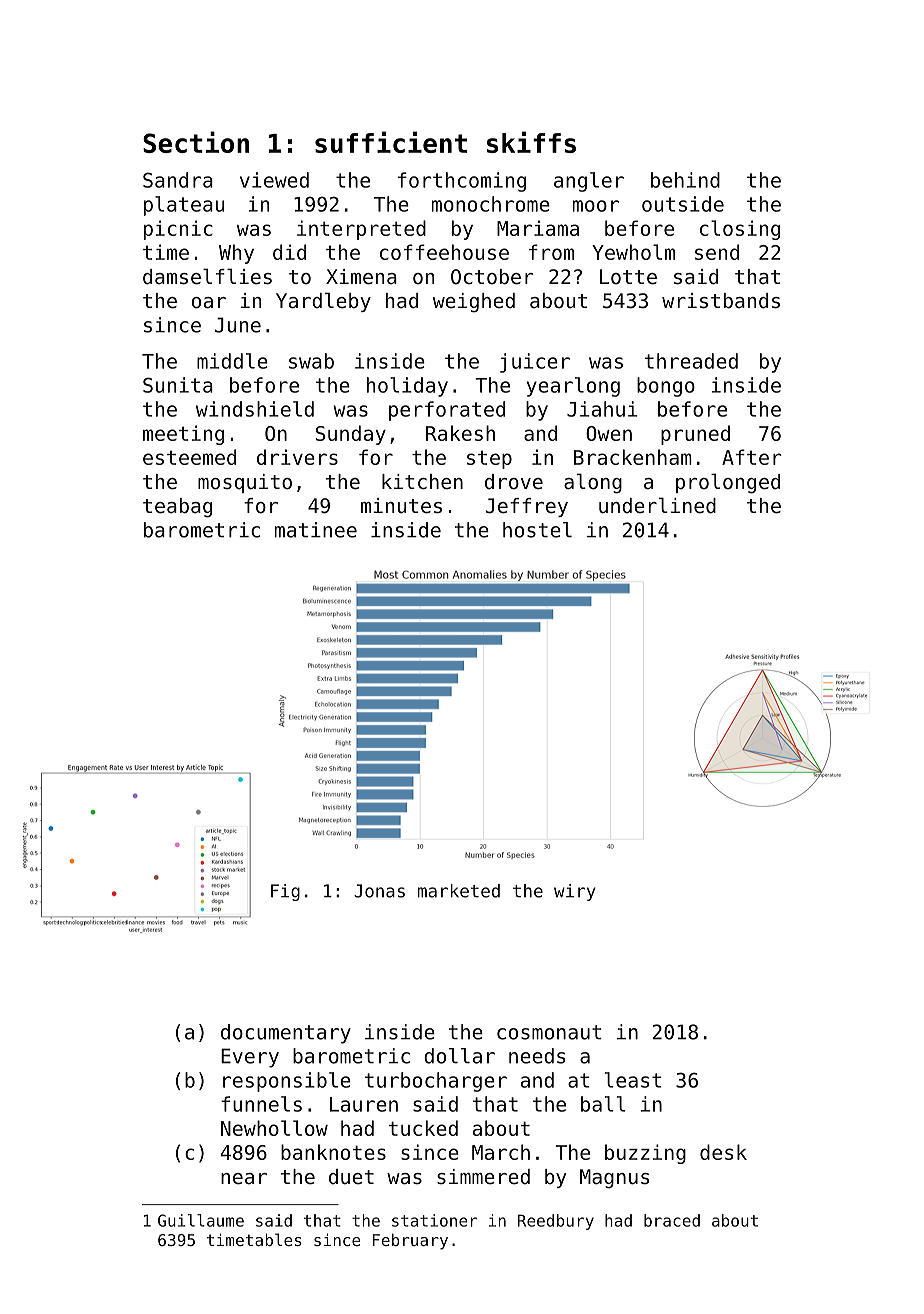 Image resolution: width=924 pixels, height=1314 pixels. Describe the element at coordinates (645, 1154) in the document. I see `buzzing` at that location.
